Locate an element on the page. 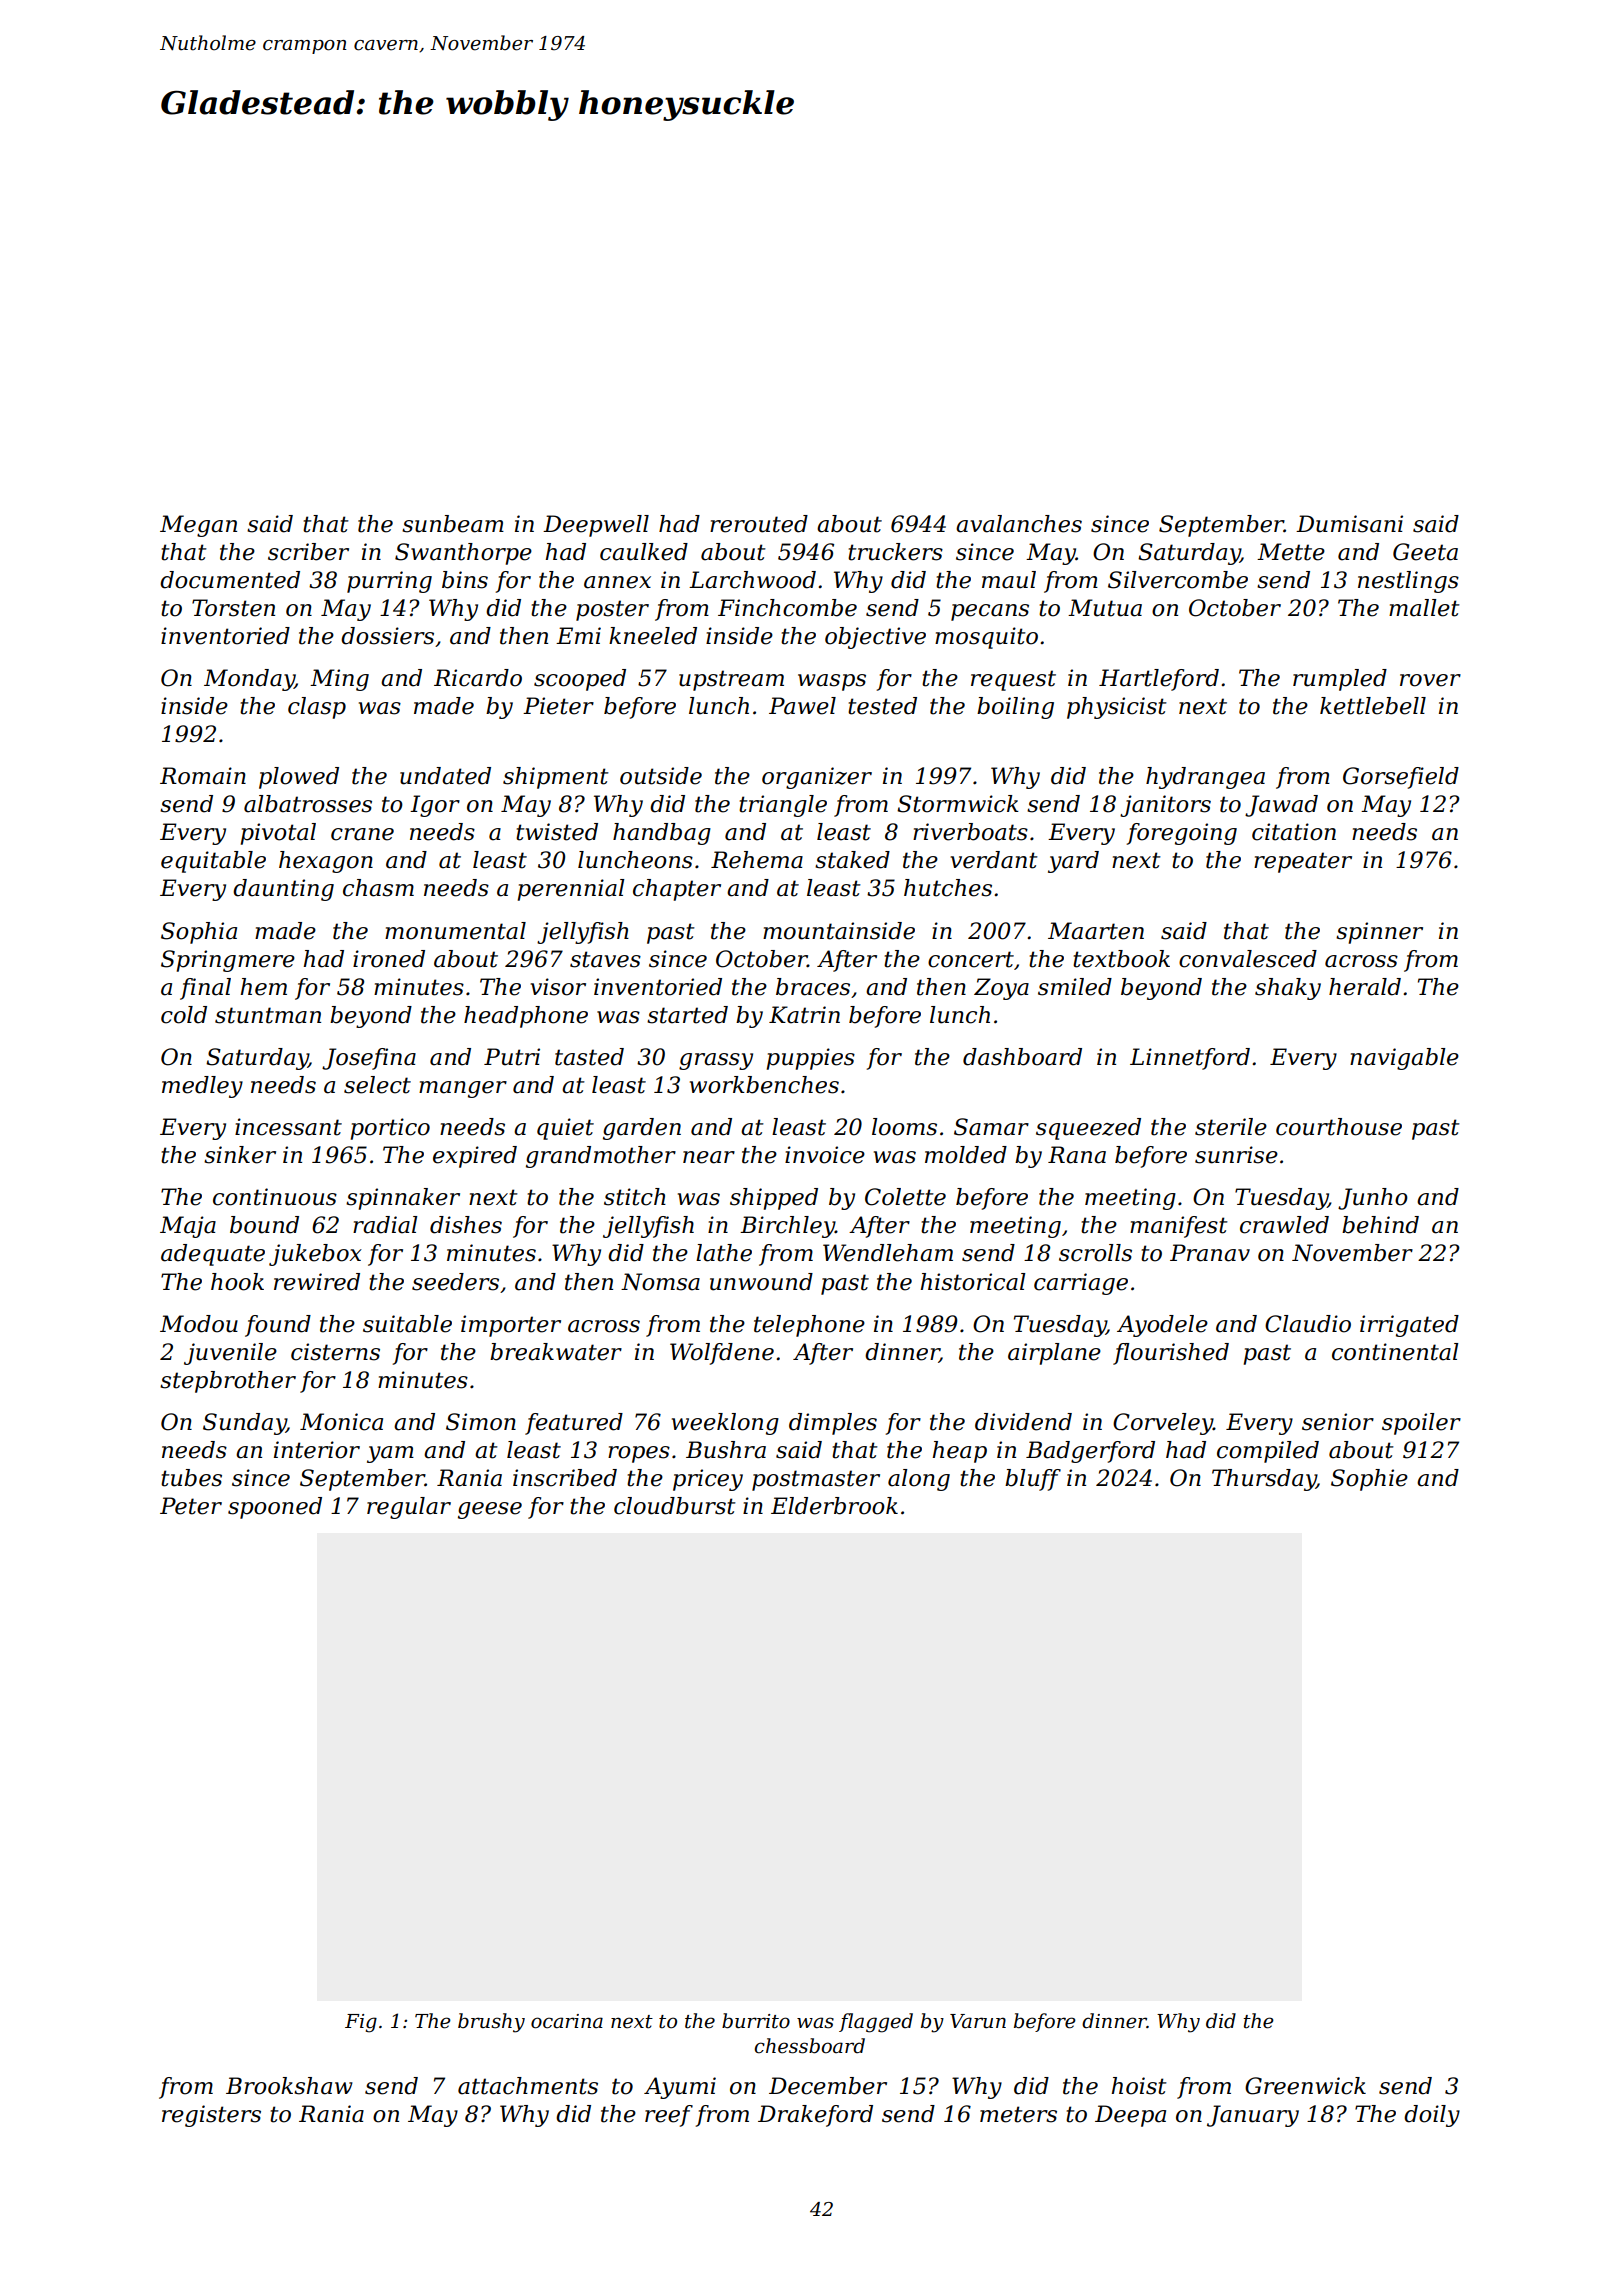  flagged is located at coordinates (876, 2023).
